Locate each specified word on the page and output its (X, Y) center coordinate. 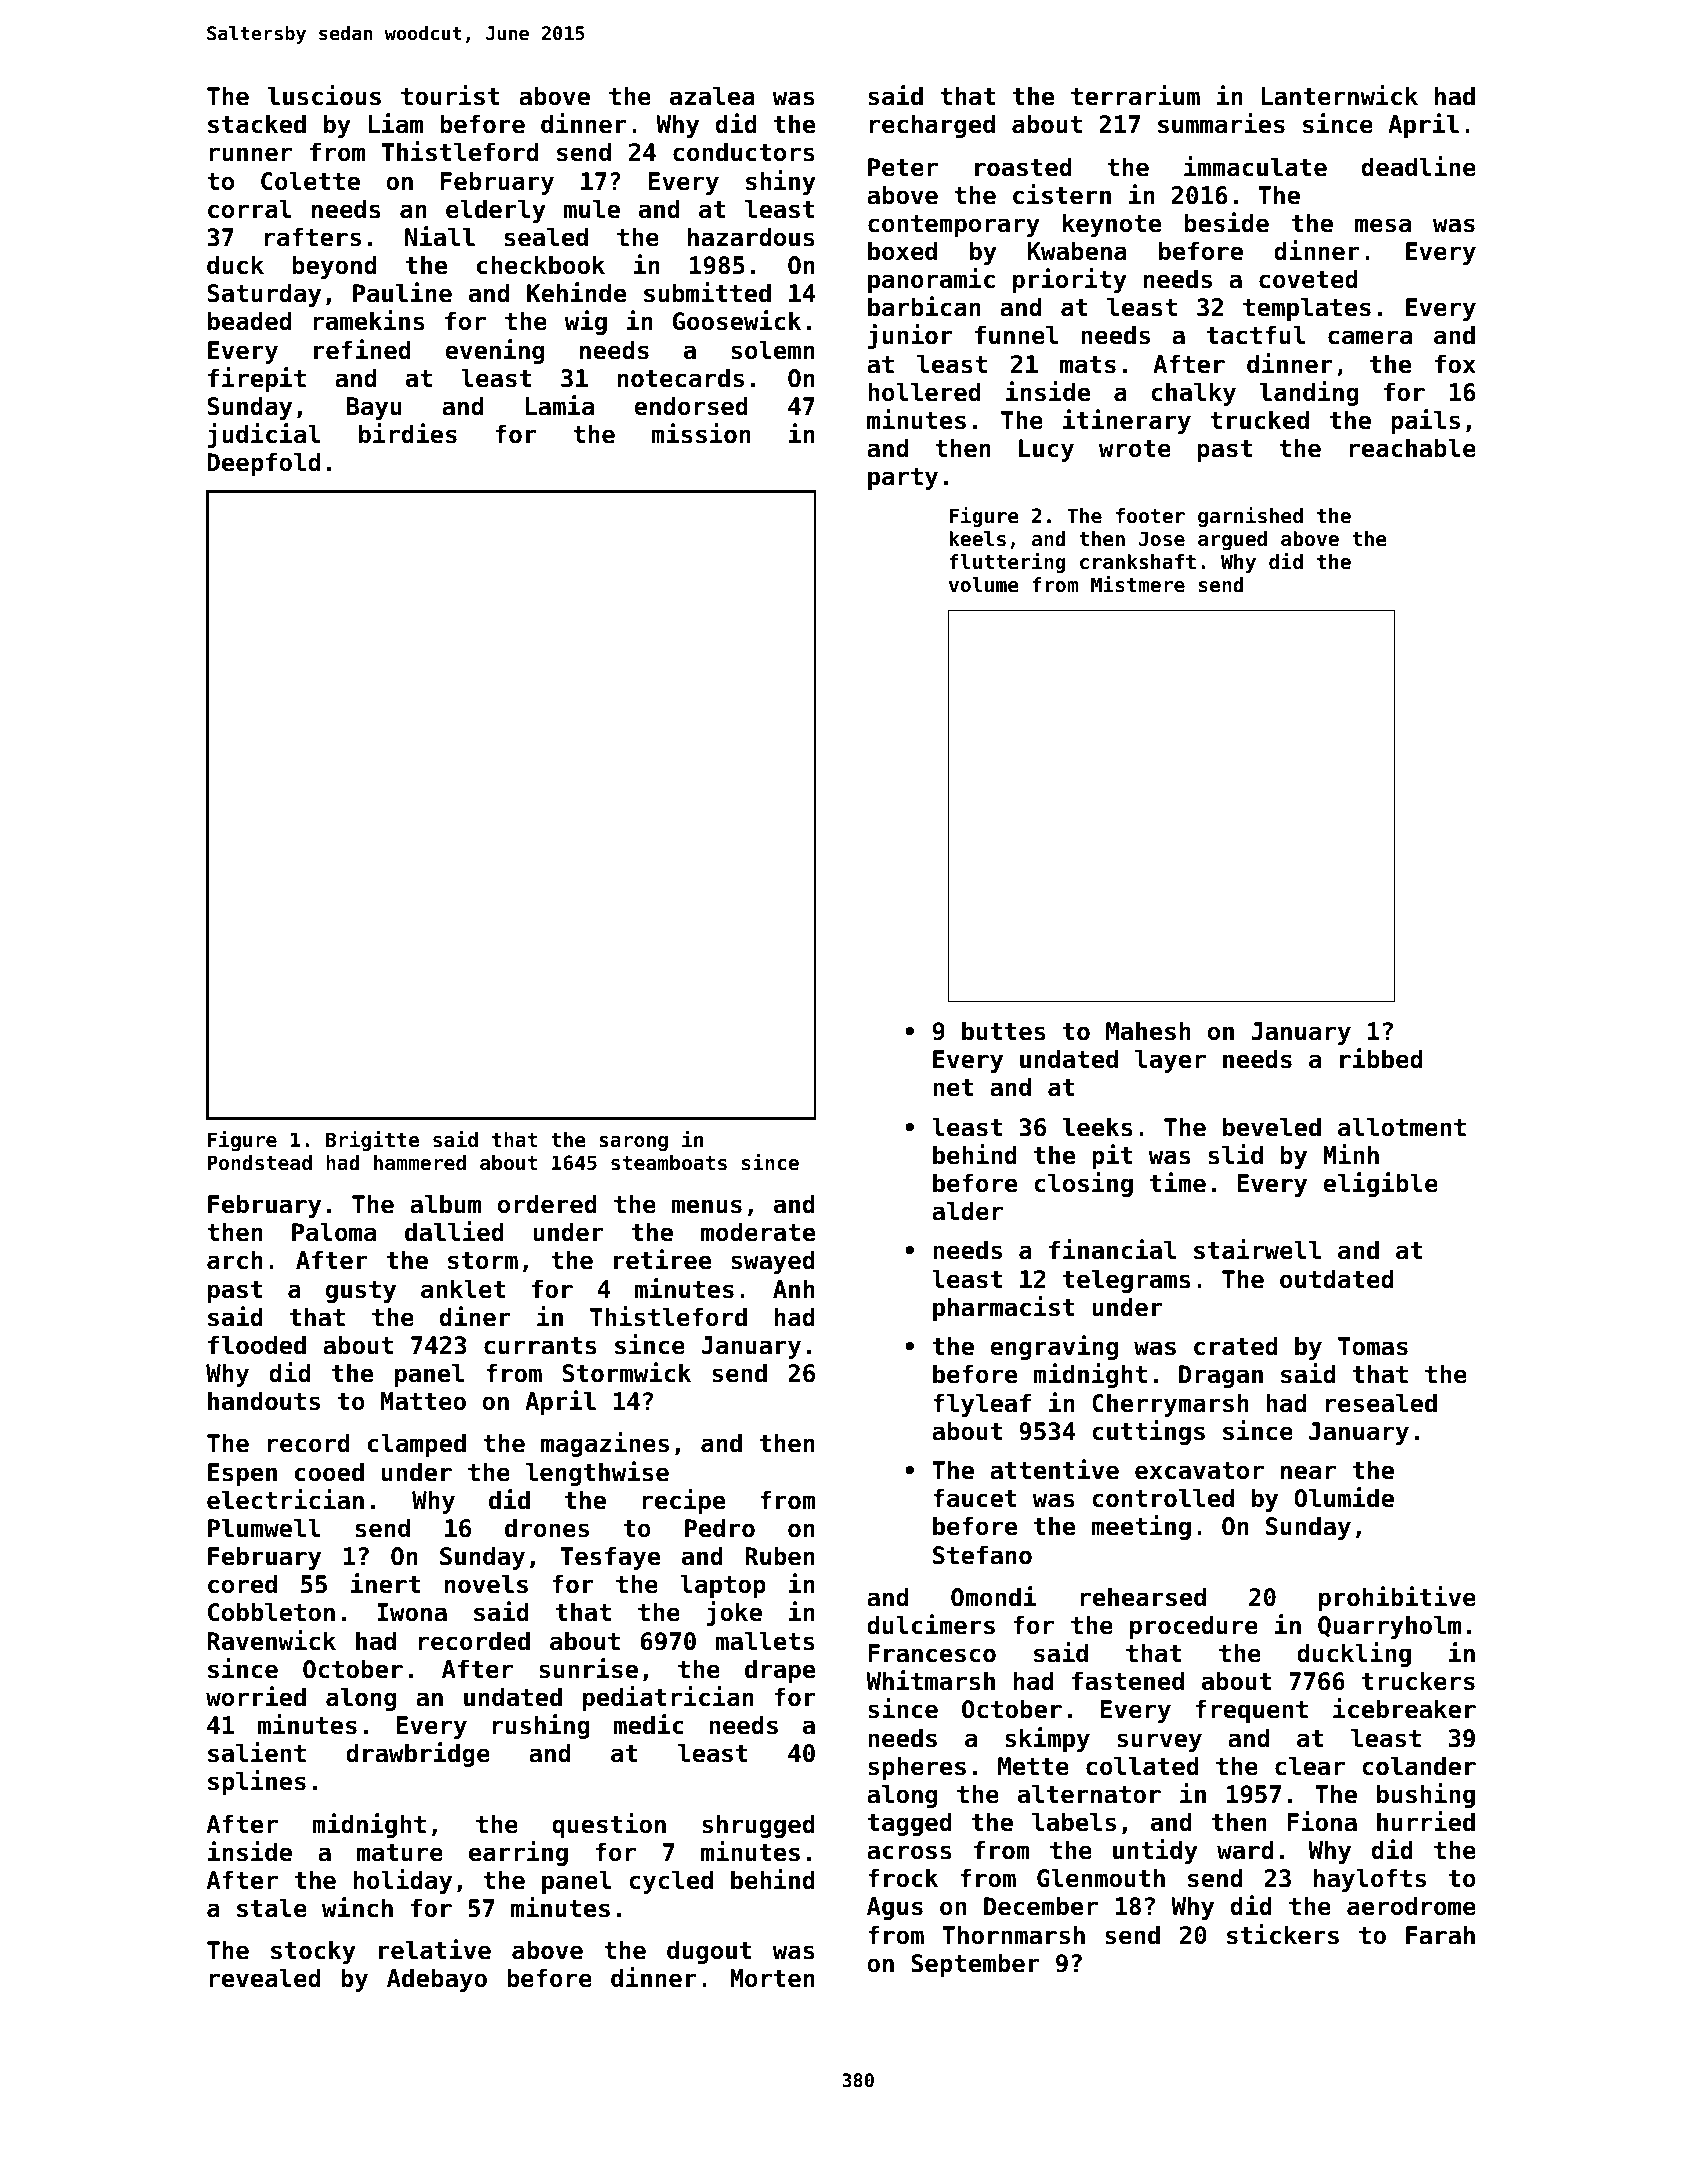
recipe (683, 1501)
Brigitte (372, 1141)
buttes (1004, 1031)
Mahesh (1148, 1031)
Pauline (402, 292)
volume (984, 585)
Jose (1162, 539)
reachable (1412, 448)
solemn (773, 350)
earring (518, 1853)
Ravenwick (272, 1640)
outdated (1336, 1279)
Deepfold (264, 464)
